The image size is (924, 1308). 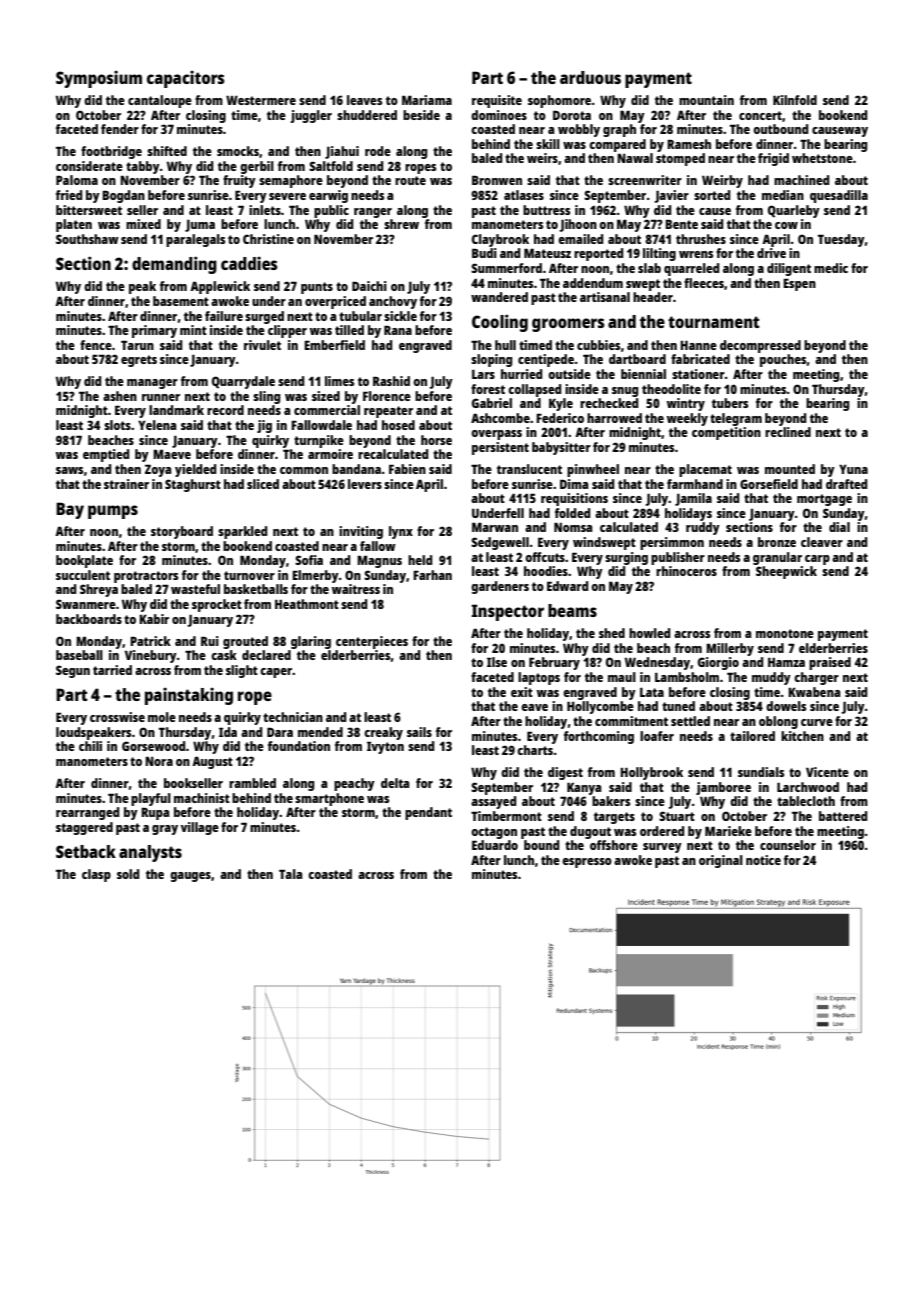 What do you see at coordinates (590, 77) in the image?
I see `arduous` at bounding box center [590, 77].
